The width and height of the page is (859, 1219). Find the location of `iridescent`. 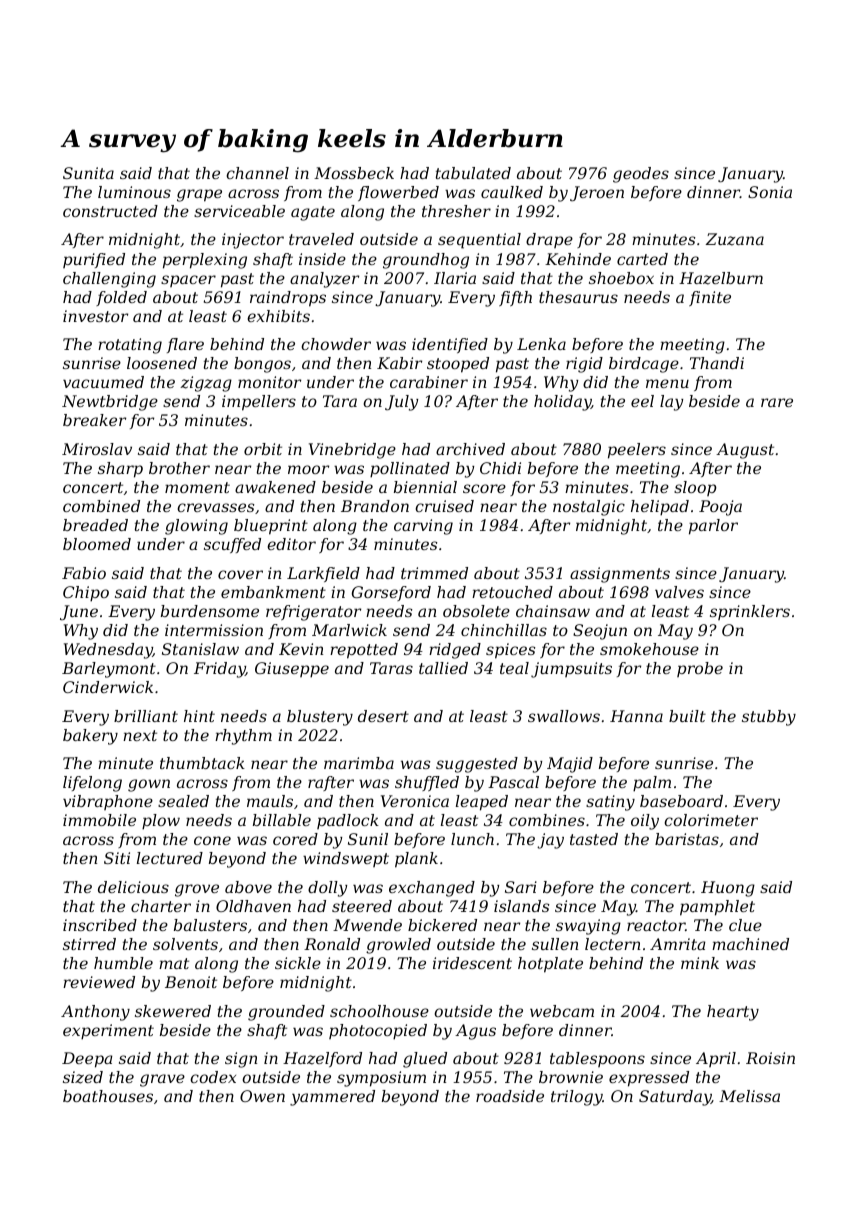

iridescent is located at coordinates (472, 963).
